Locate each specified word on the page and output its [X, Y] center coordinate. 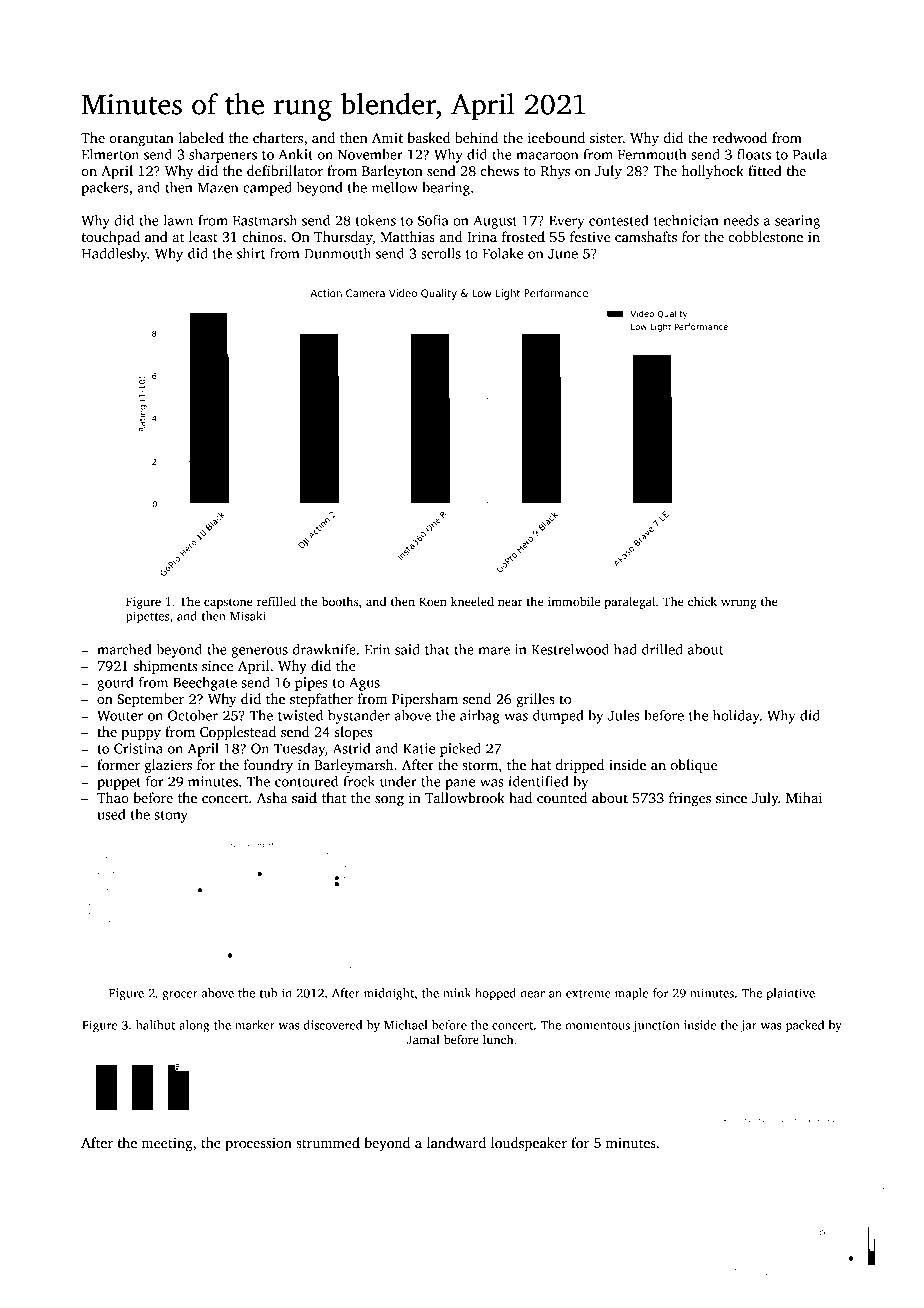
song [389, 801]
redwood [739, 137]
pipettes [147, 617]
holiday [736, 717]
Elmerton [110, 154]
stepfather [321, 700]
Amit [387, 138]
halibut [155, 1025]
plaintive [791, 994]
